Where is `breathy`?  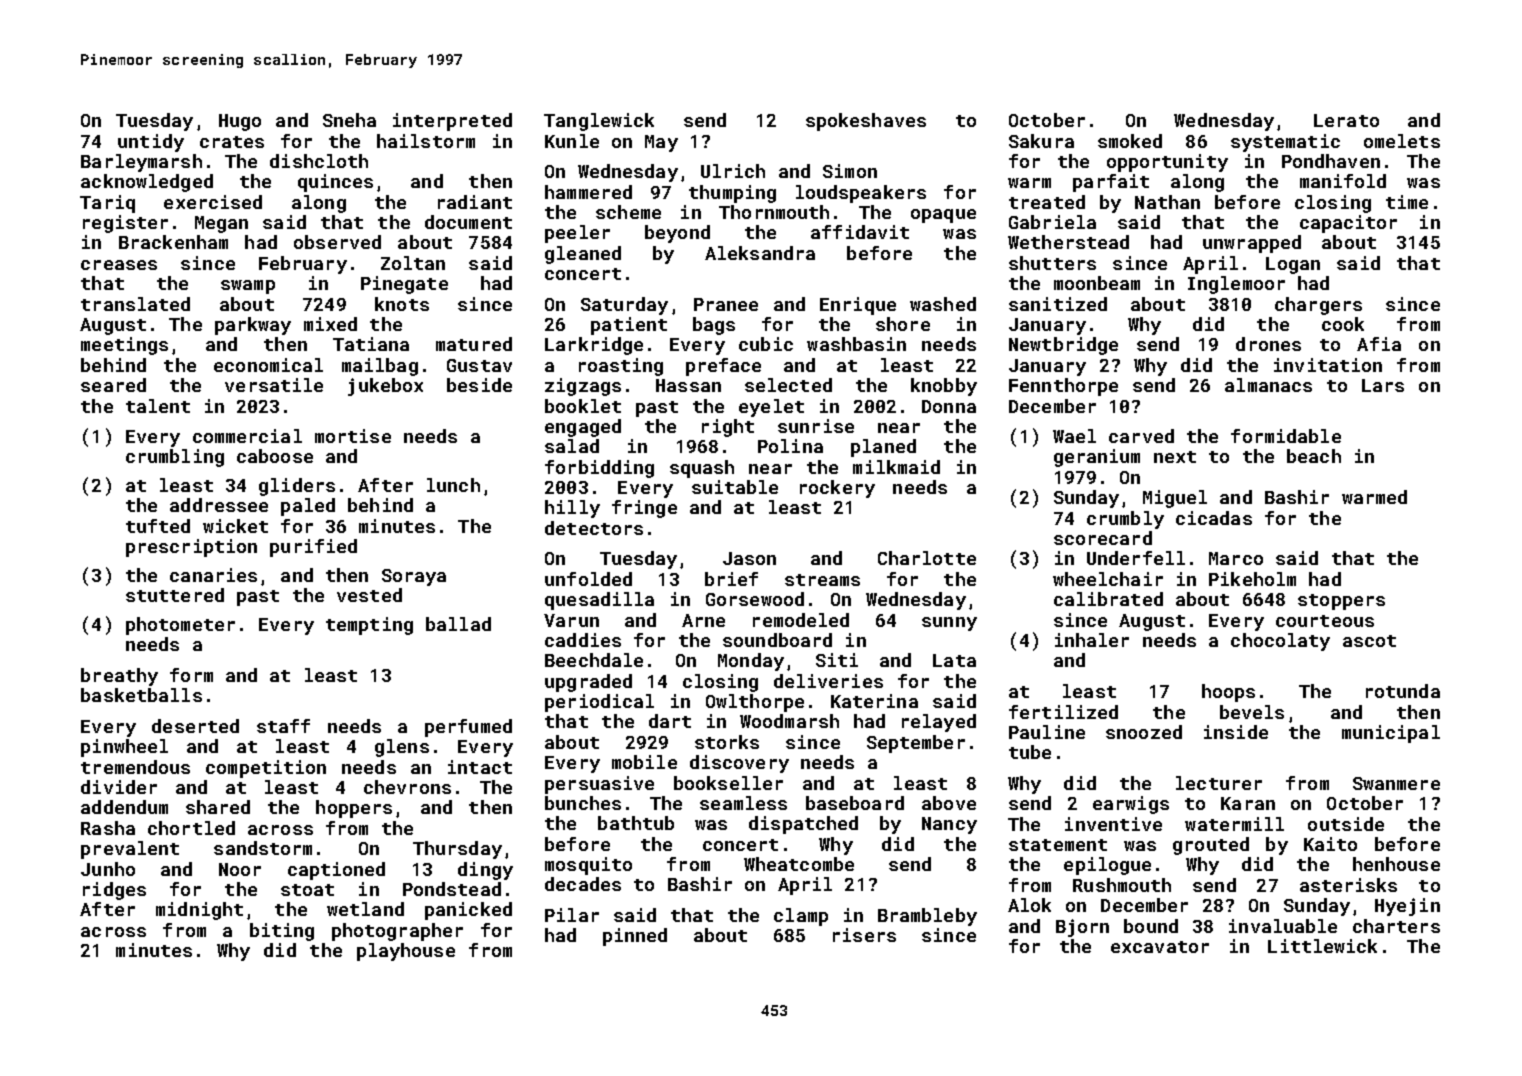 breathy is located at coordinates (119, 677).
